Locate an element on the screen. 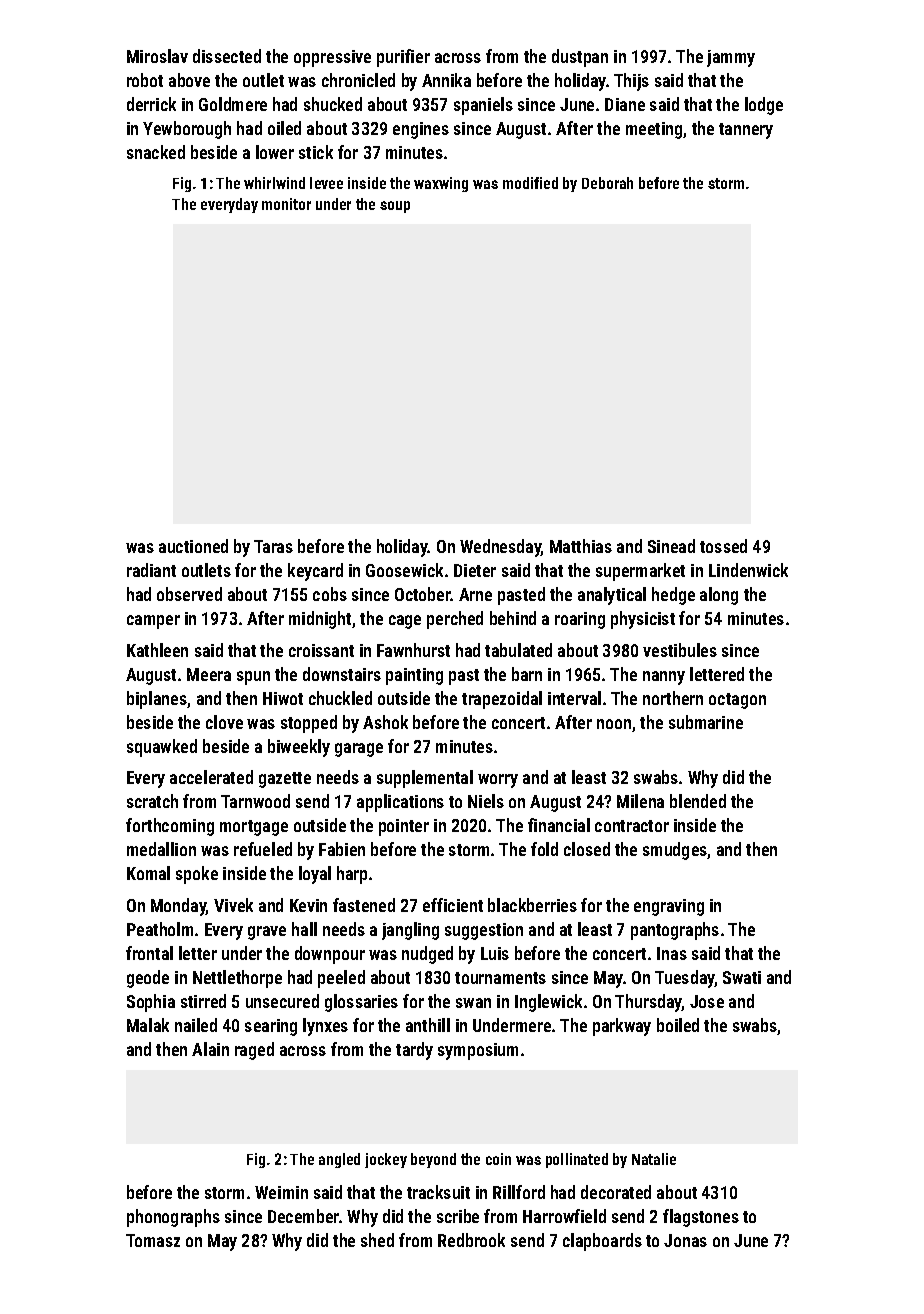 The width and height of the screenshot is (924, 1314). engines is located at coordinates (421, 130).
